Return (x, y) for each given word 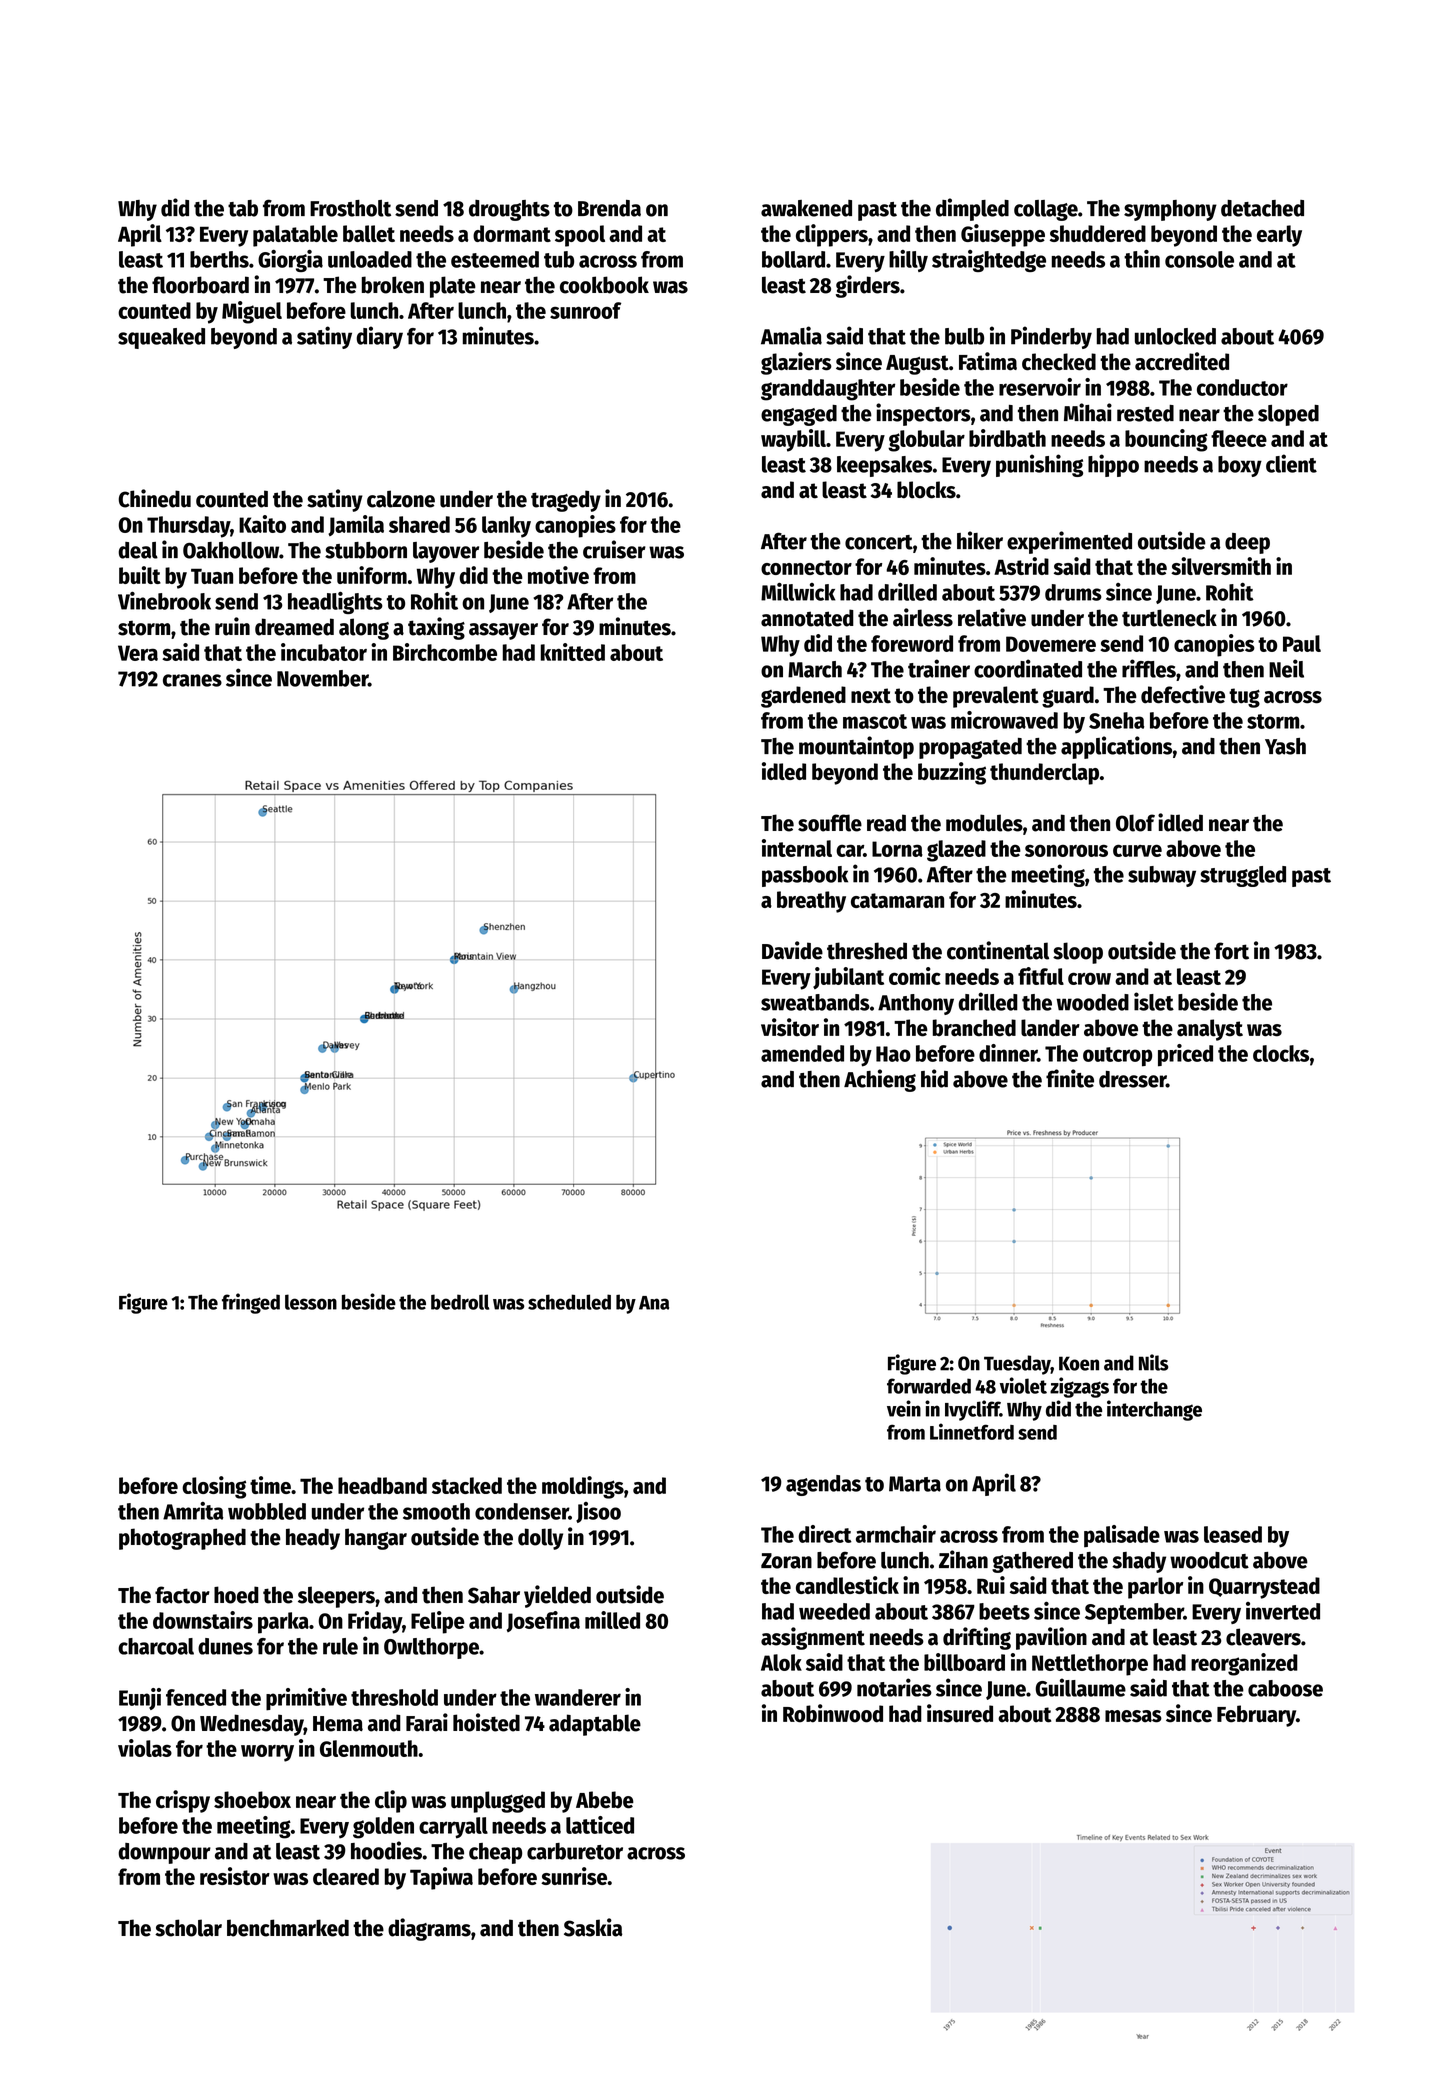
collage (1046, 210)
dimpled (972, 209)
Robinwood (833, 1713)
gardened (803, 697)
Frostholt (350, 208)
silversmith (1221, 566)
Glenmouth (369, 1748)
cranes (192, 680)
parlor (1155, 1588)
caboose (1285, 1688)
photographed (182, 1539)
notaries (894, 1687)
